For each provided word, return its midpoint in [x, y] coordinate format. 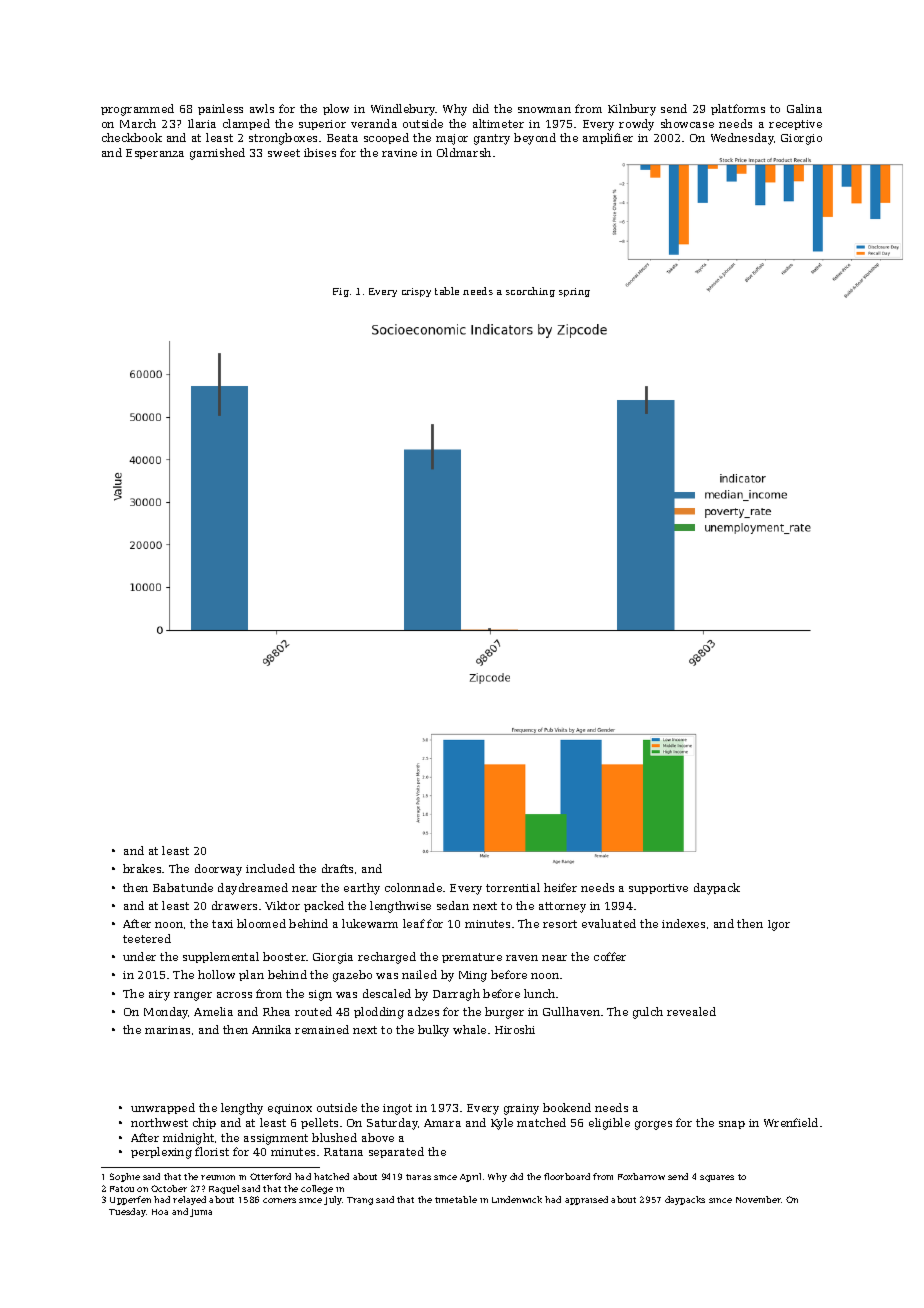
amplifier [608, 138]
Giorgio [801, 139]
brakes [142, 868]
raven [522, 958]
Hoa [160, 1212]
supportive [658, 889]
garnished [217, 154]
